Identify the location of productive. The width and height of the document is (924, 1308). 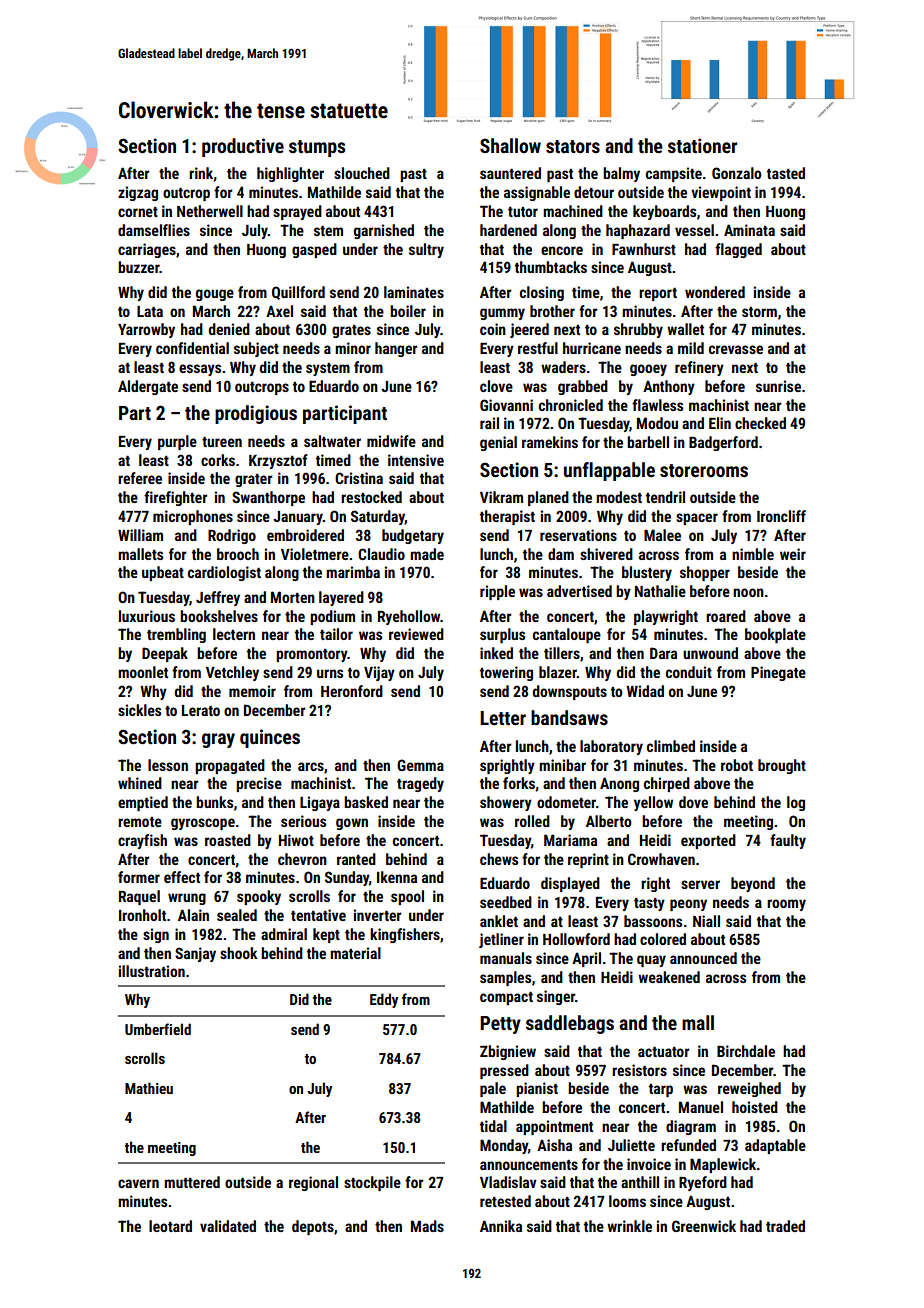
(243, 147).
